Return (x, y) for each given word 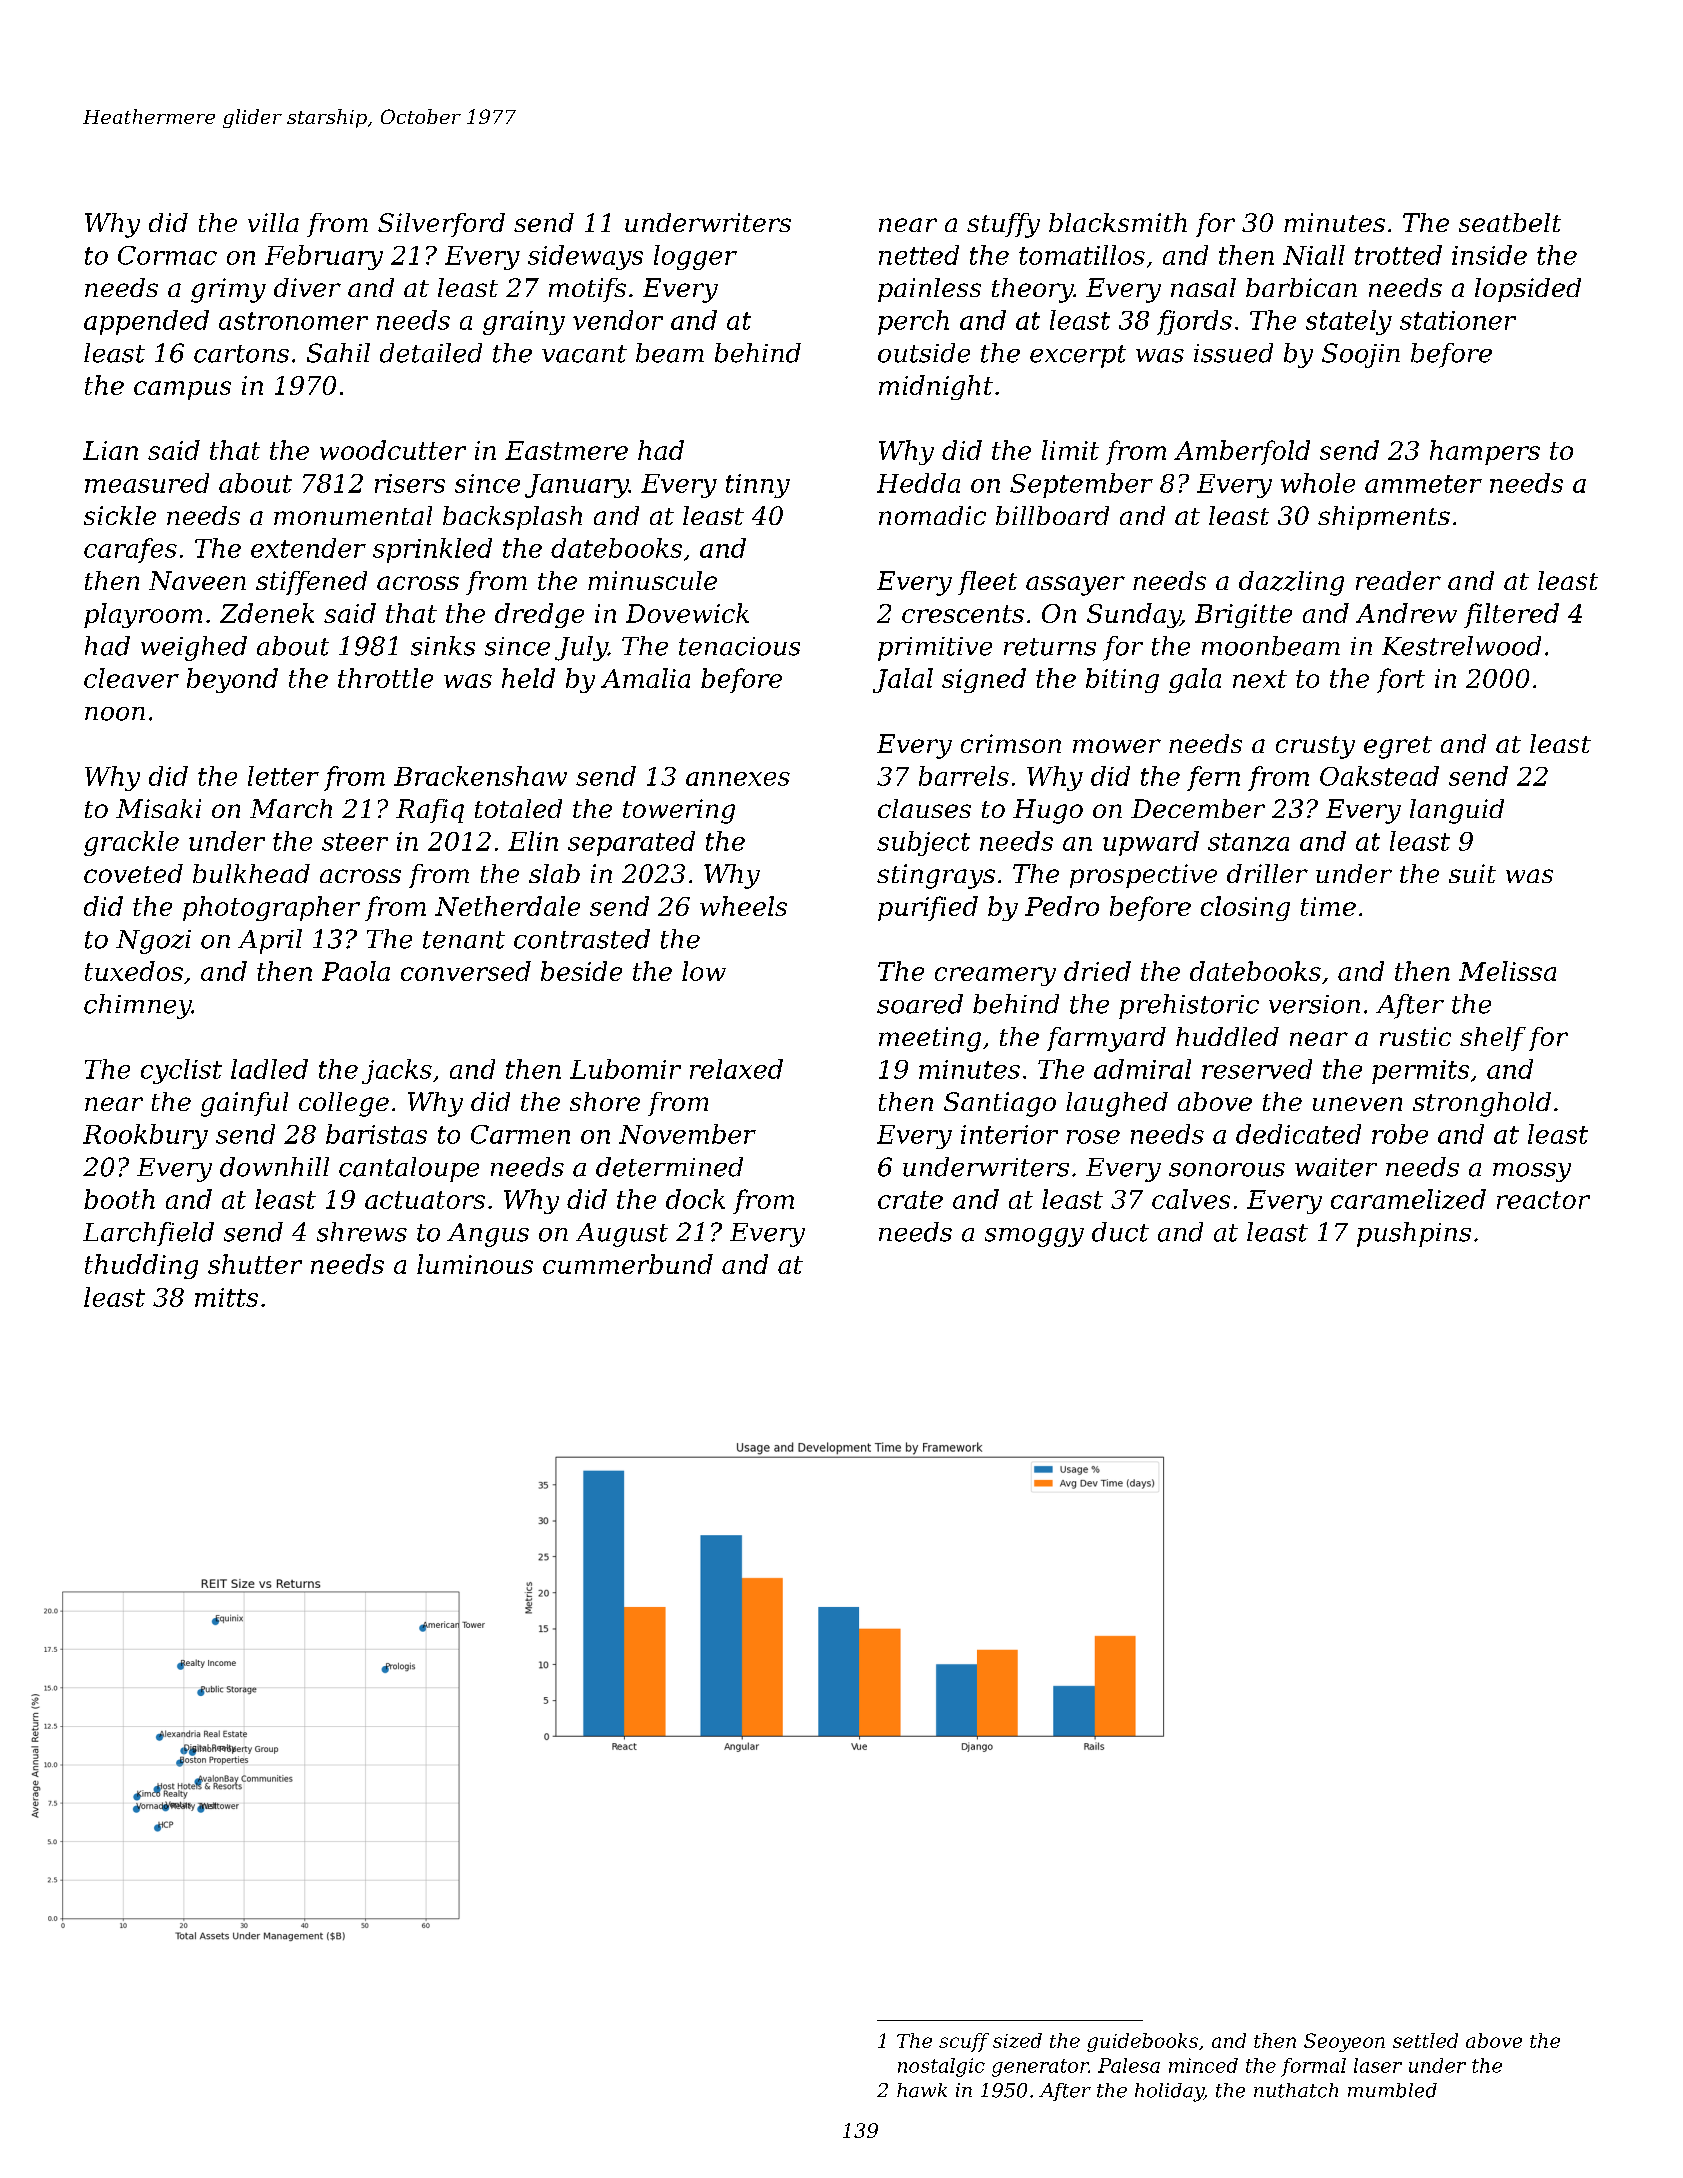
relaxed (736, 1069)
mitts (226, 1297)
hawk (922, 2090)
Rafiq (430, 811)
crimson (1011, 743)
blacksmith (1118, 222)
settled (1425, 2040)
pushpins (1414, 1234)
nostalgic (941, 2067)
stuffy (1003, 225)
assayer (1075, 586)
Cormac (167, 255)
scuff (964, 2042)
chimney (138, 1006)
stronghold (1482, 1104)
